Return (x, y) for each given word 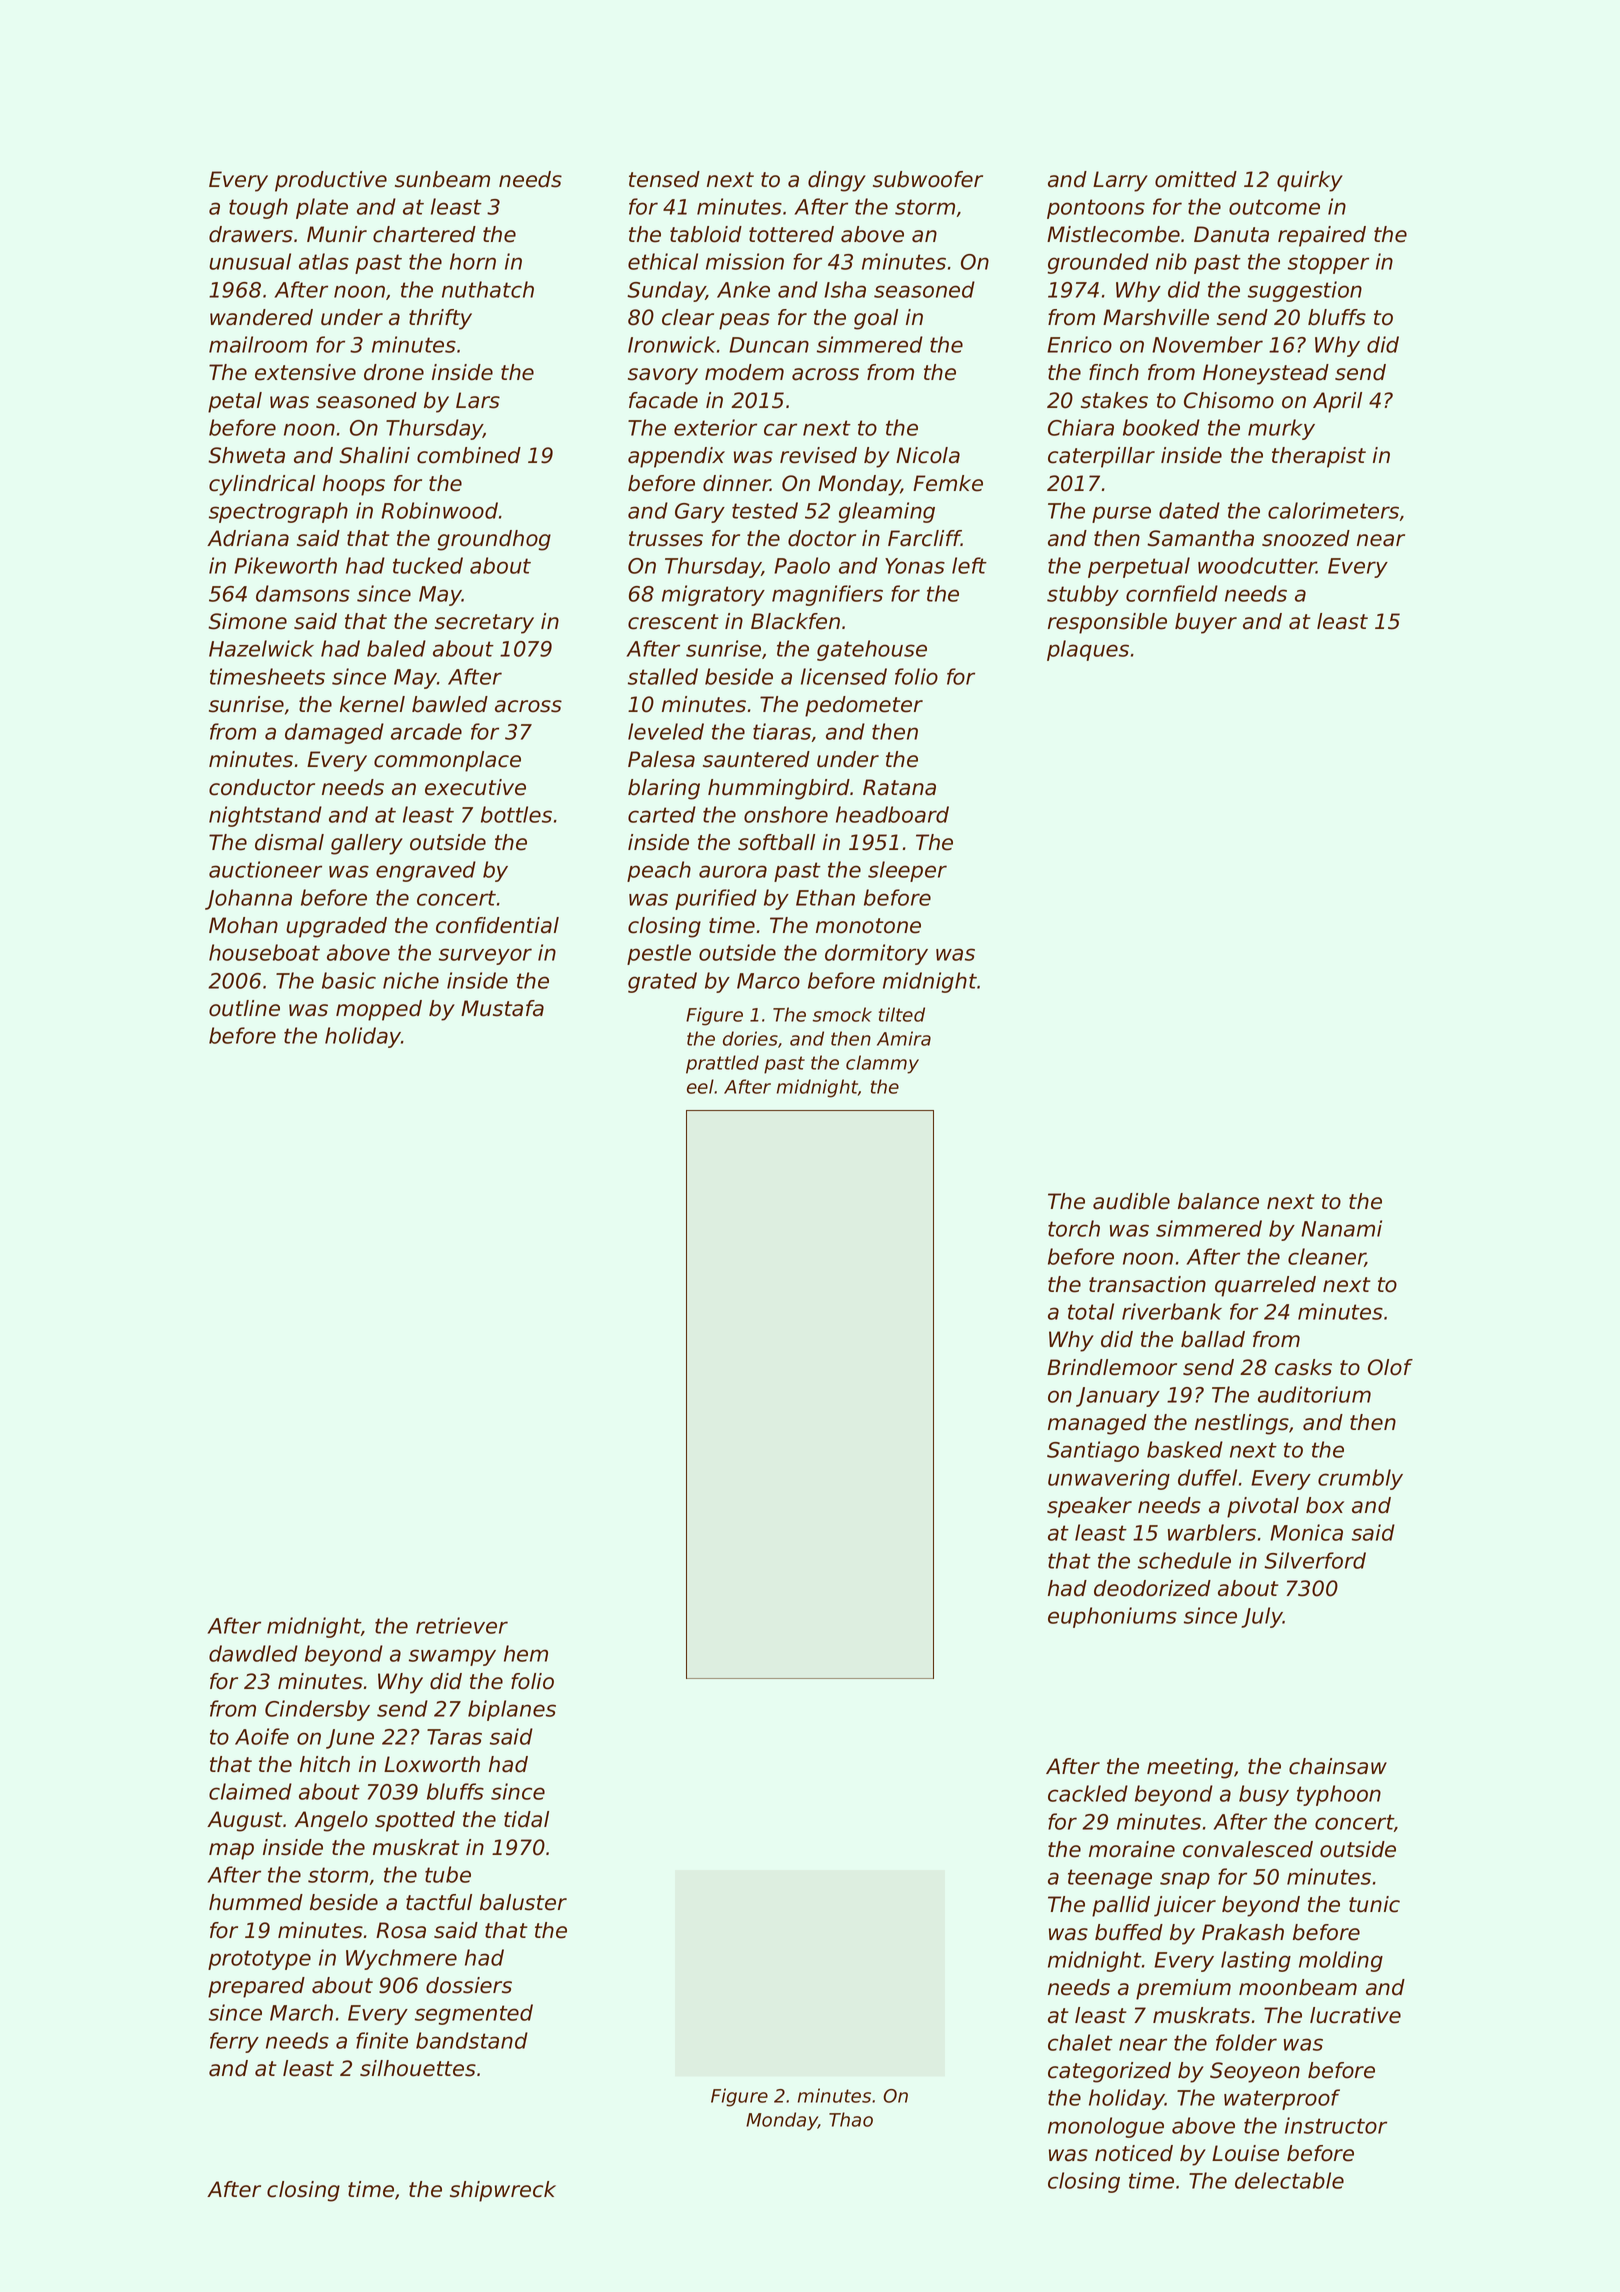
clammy (882, 1064)
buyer (1206, 623)
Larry (1120, 181)
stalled (663, 676)
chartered (424, 234)
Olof (1390, 1367)
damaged (334, 733)
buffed (1129, 1932)
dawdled (253, 1653)
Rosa (401, 1930)
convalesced (1248, 1849)
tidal (526, 1819)
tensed (664, 179)
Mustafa (502, 1008)
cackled (1088, 1793)
